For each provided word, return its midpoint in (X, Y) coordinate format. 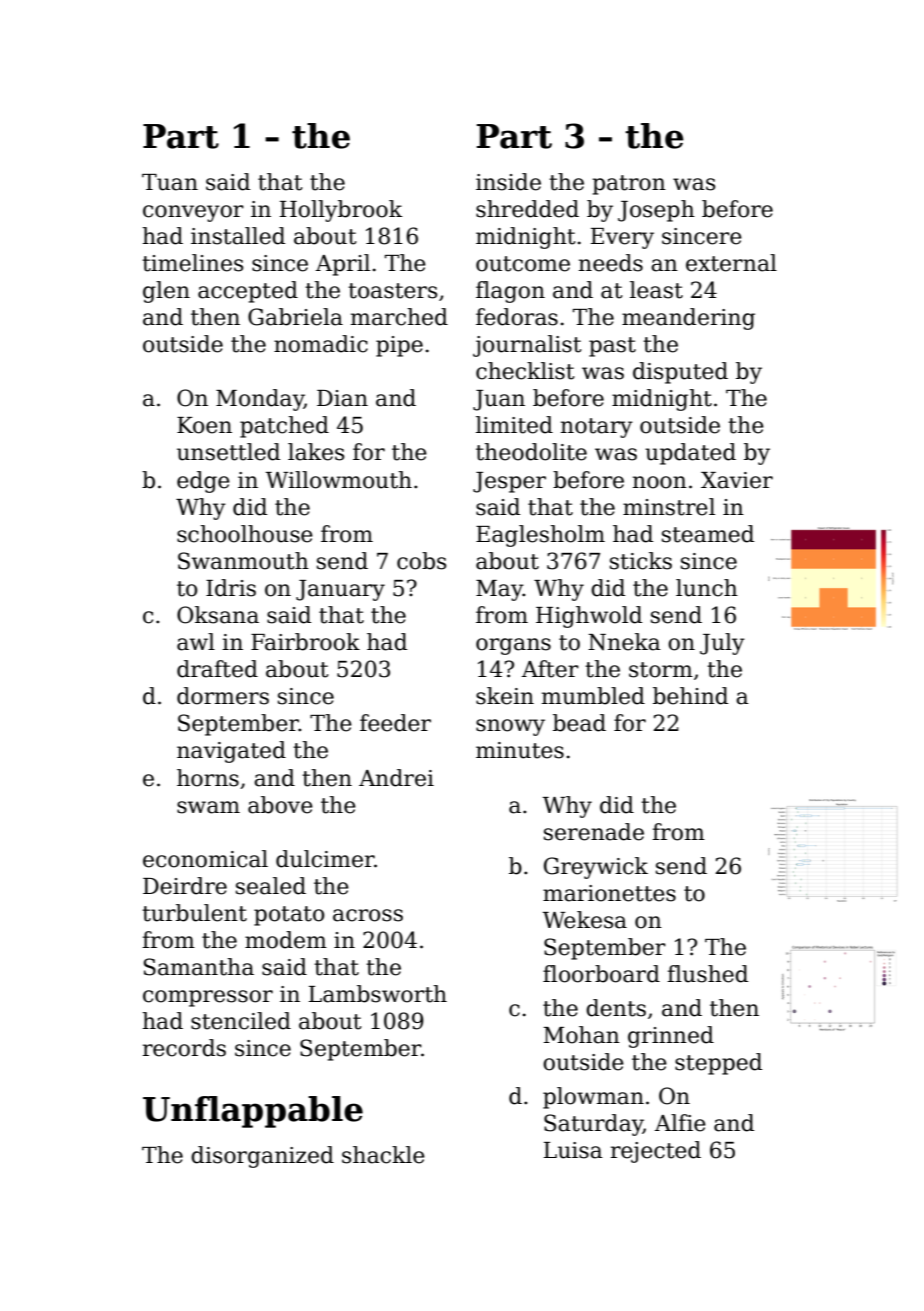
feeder (395, 723)
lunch (707, 588)
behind (690, 696)
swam (208, 807)
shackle (383, 1155)
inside (508, 182)
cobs (421, 561)
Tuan (170, 182)
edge (203, 482)
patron (629, 185)
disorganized (262, 1157)
